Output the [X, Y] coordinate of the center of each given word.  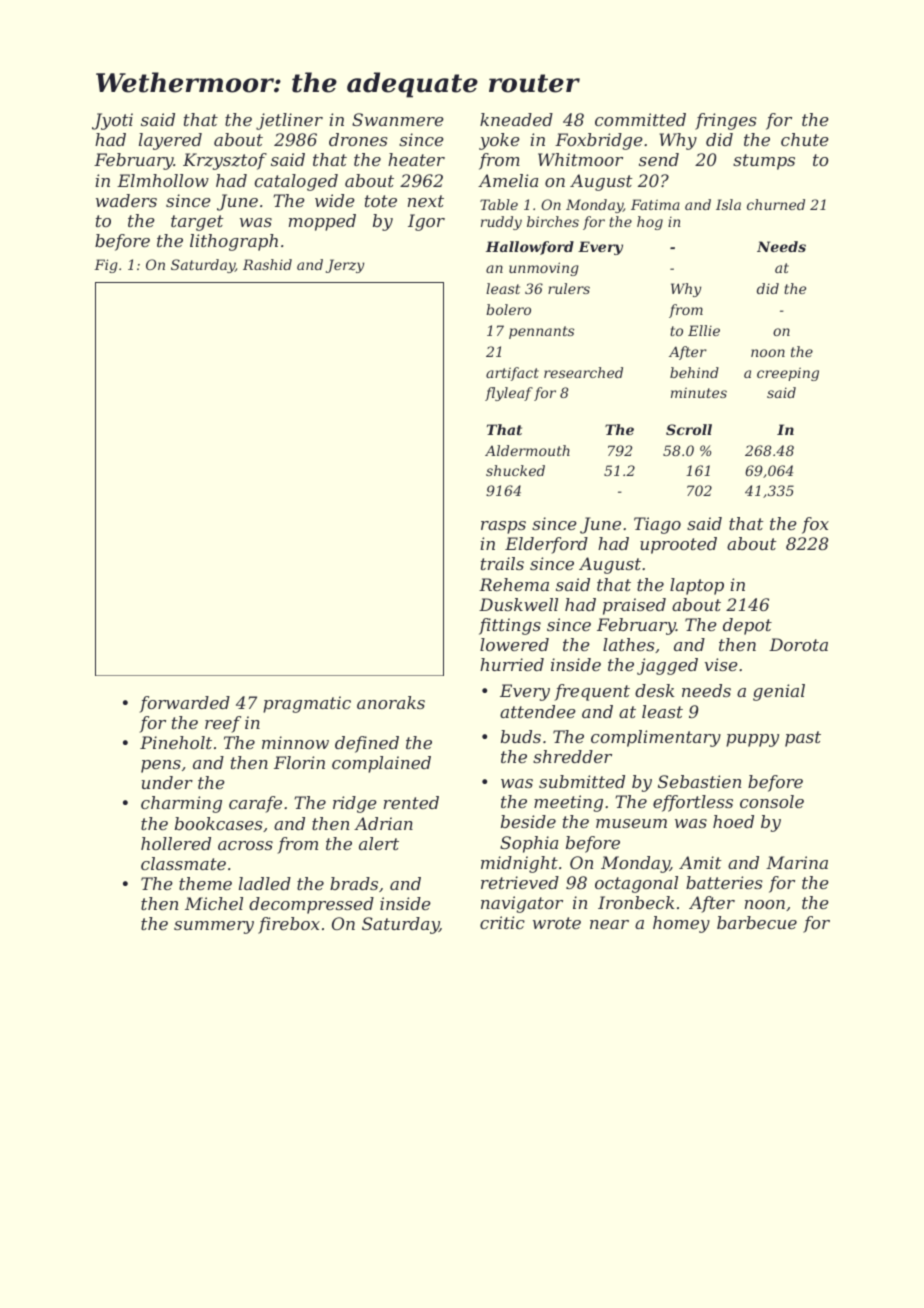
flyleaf [509, 394]
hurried [512, 664]
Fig [106, 266]
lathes [629, 644]
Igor [426, 222]
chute [805, 139]
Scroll [689, 429]
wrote [557, 923]
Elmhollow [163, 180]
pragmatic [307, 704]
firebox [289, 925]
